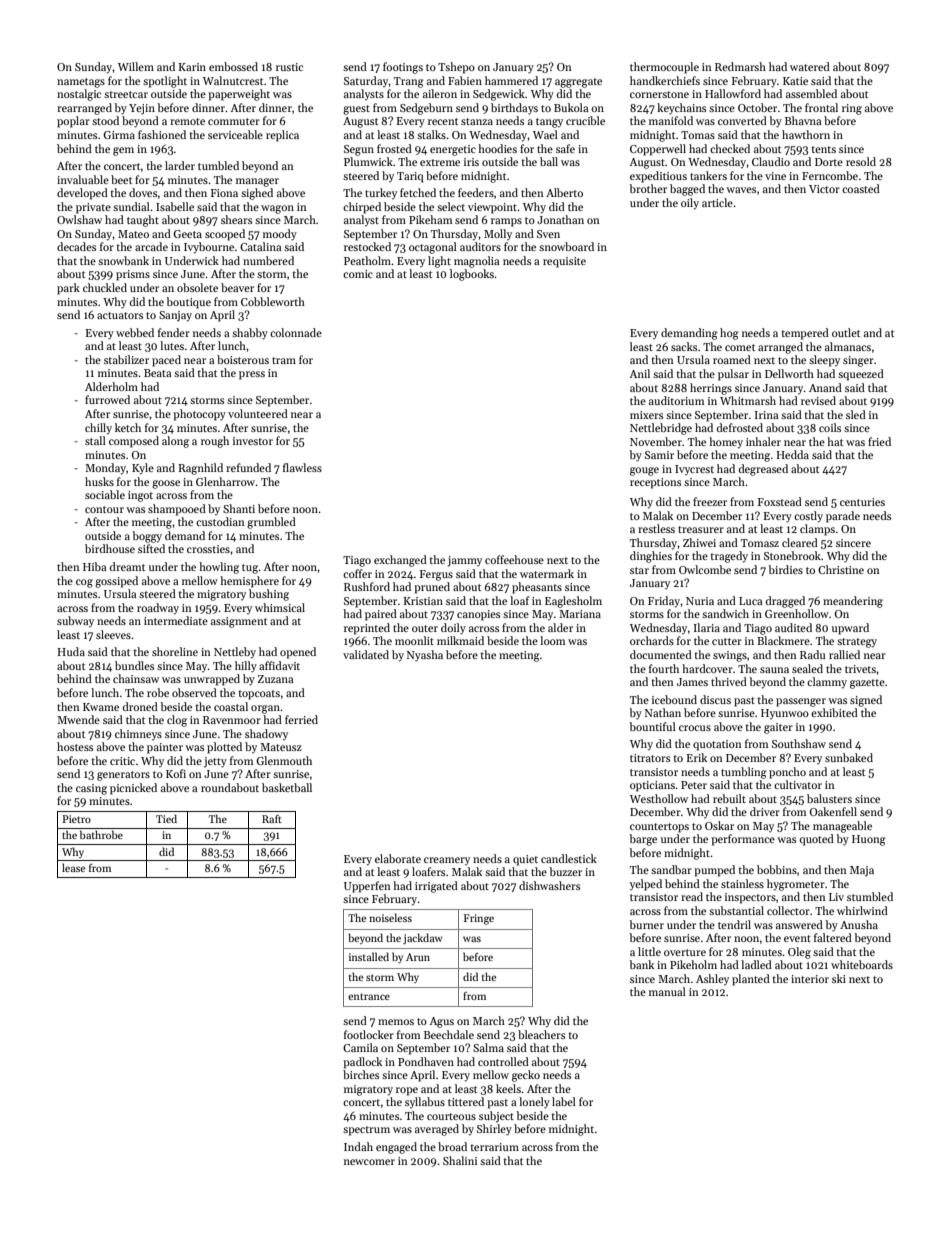 The image size is (952, 1233). I want to click on Rushford, so click(367, 586).
